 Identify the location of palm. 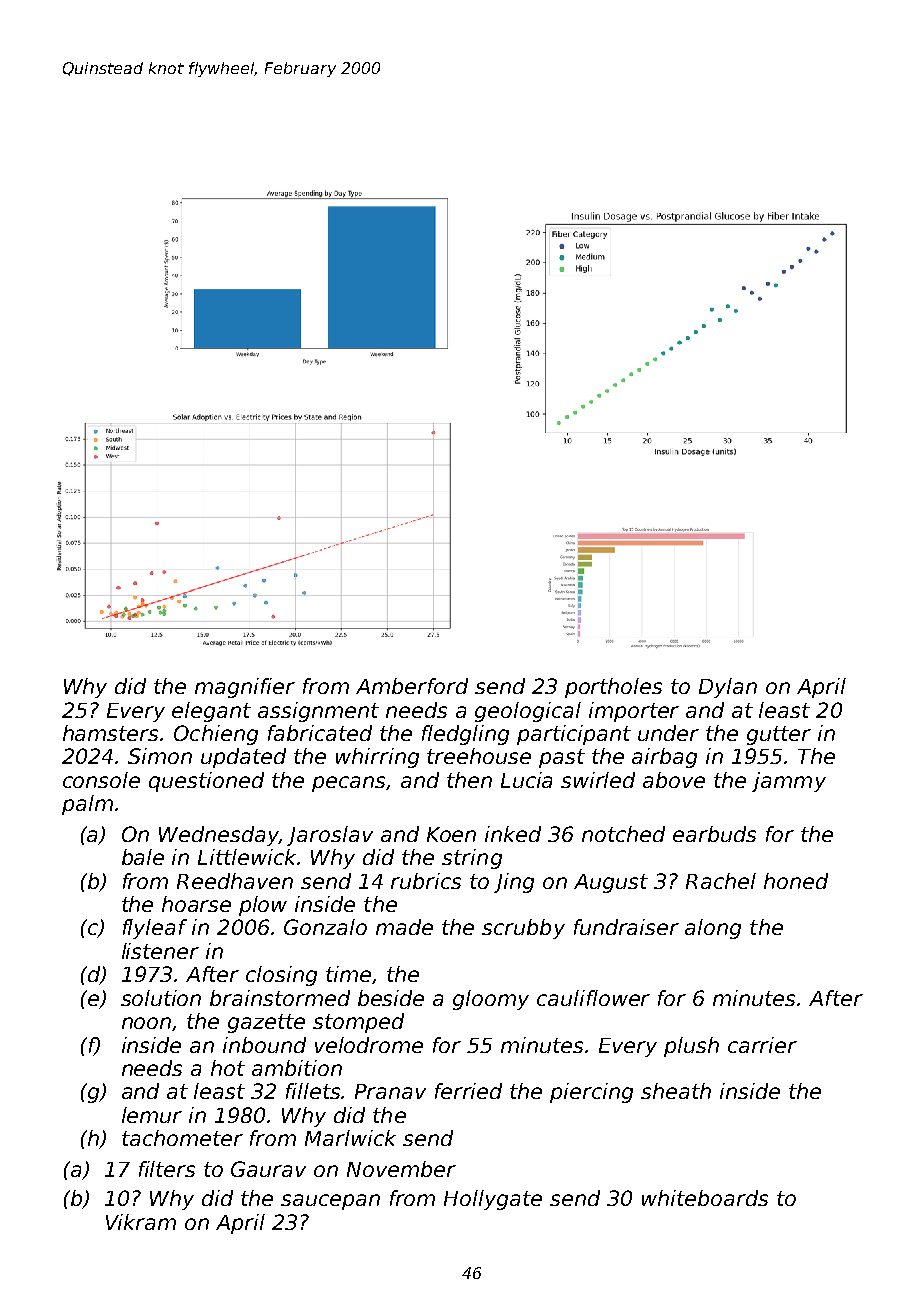
(87, 805).
